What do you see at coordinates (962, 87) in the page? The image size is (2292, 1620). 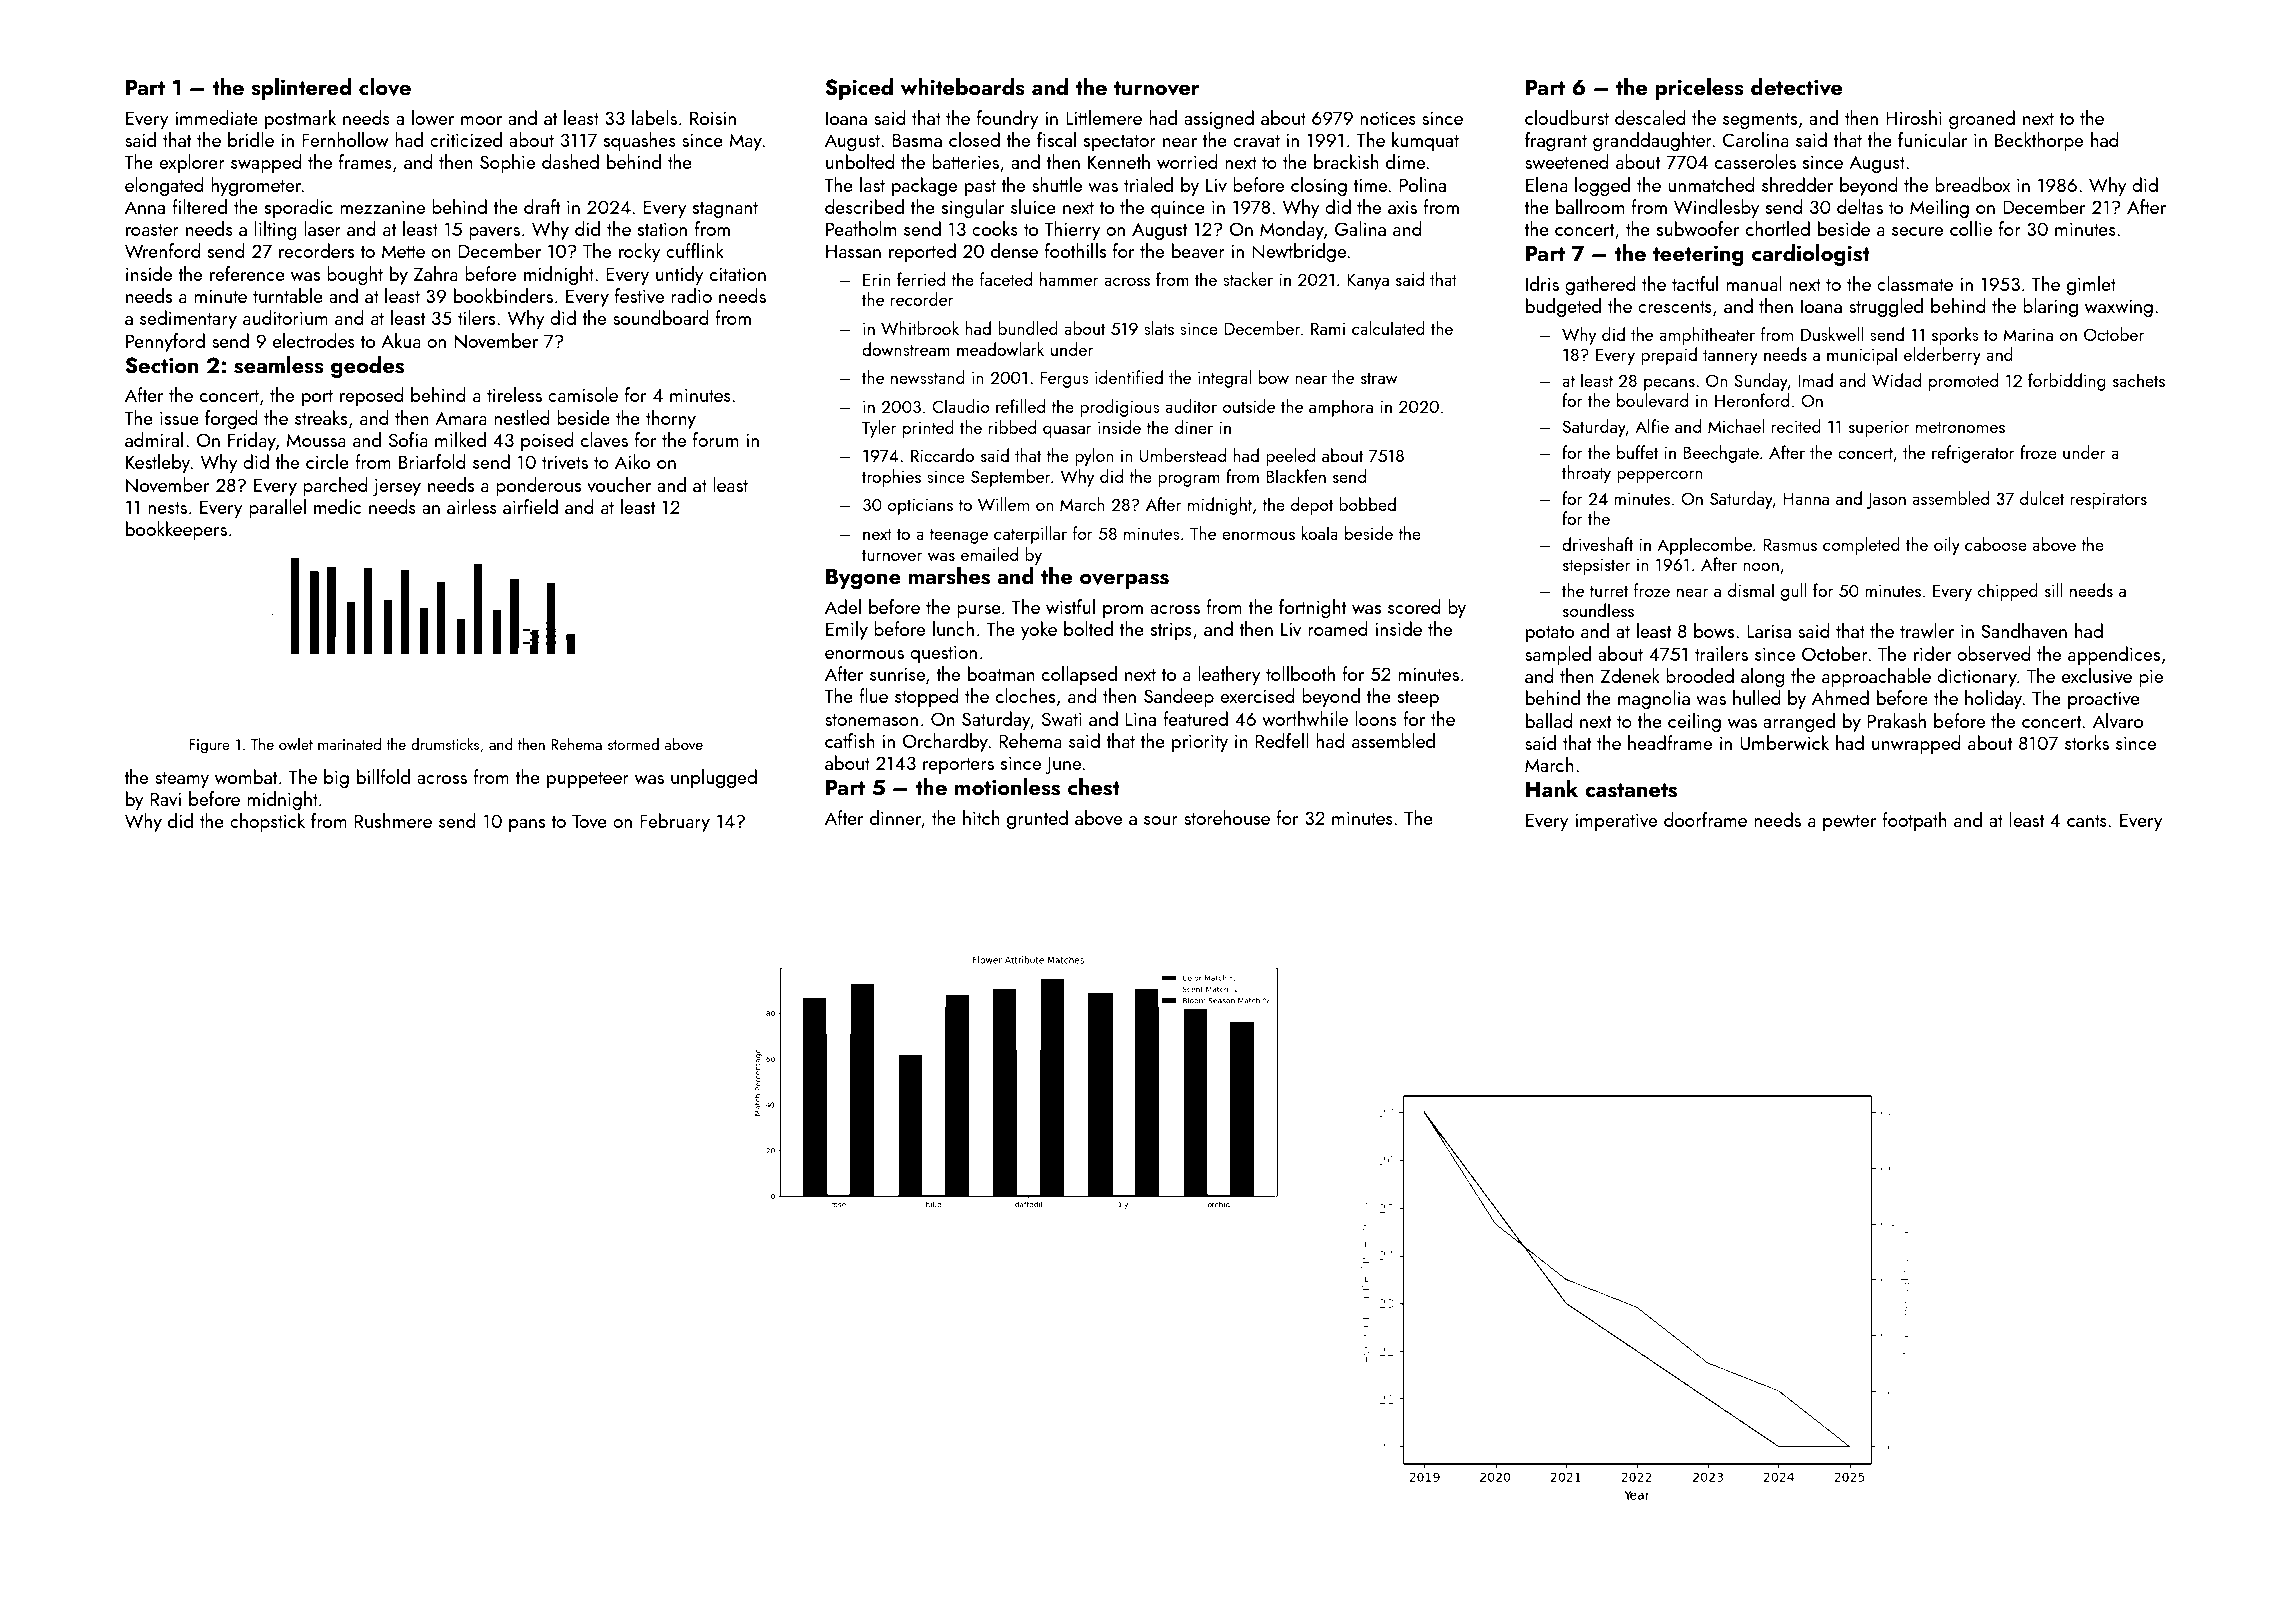 I see `whiteboards` at bounding box center [962, 87].
